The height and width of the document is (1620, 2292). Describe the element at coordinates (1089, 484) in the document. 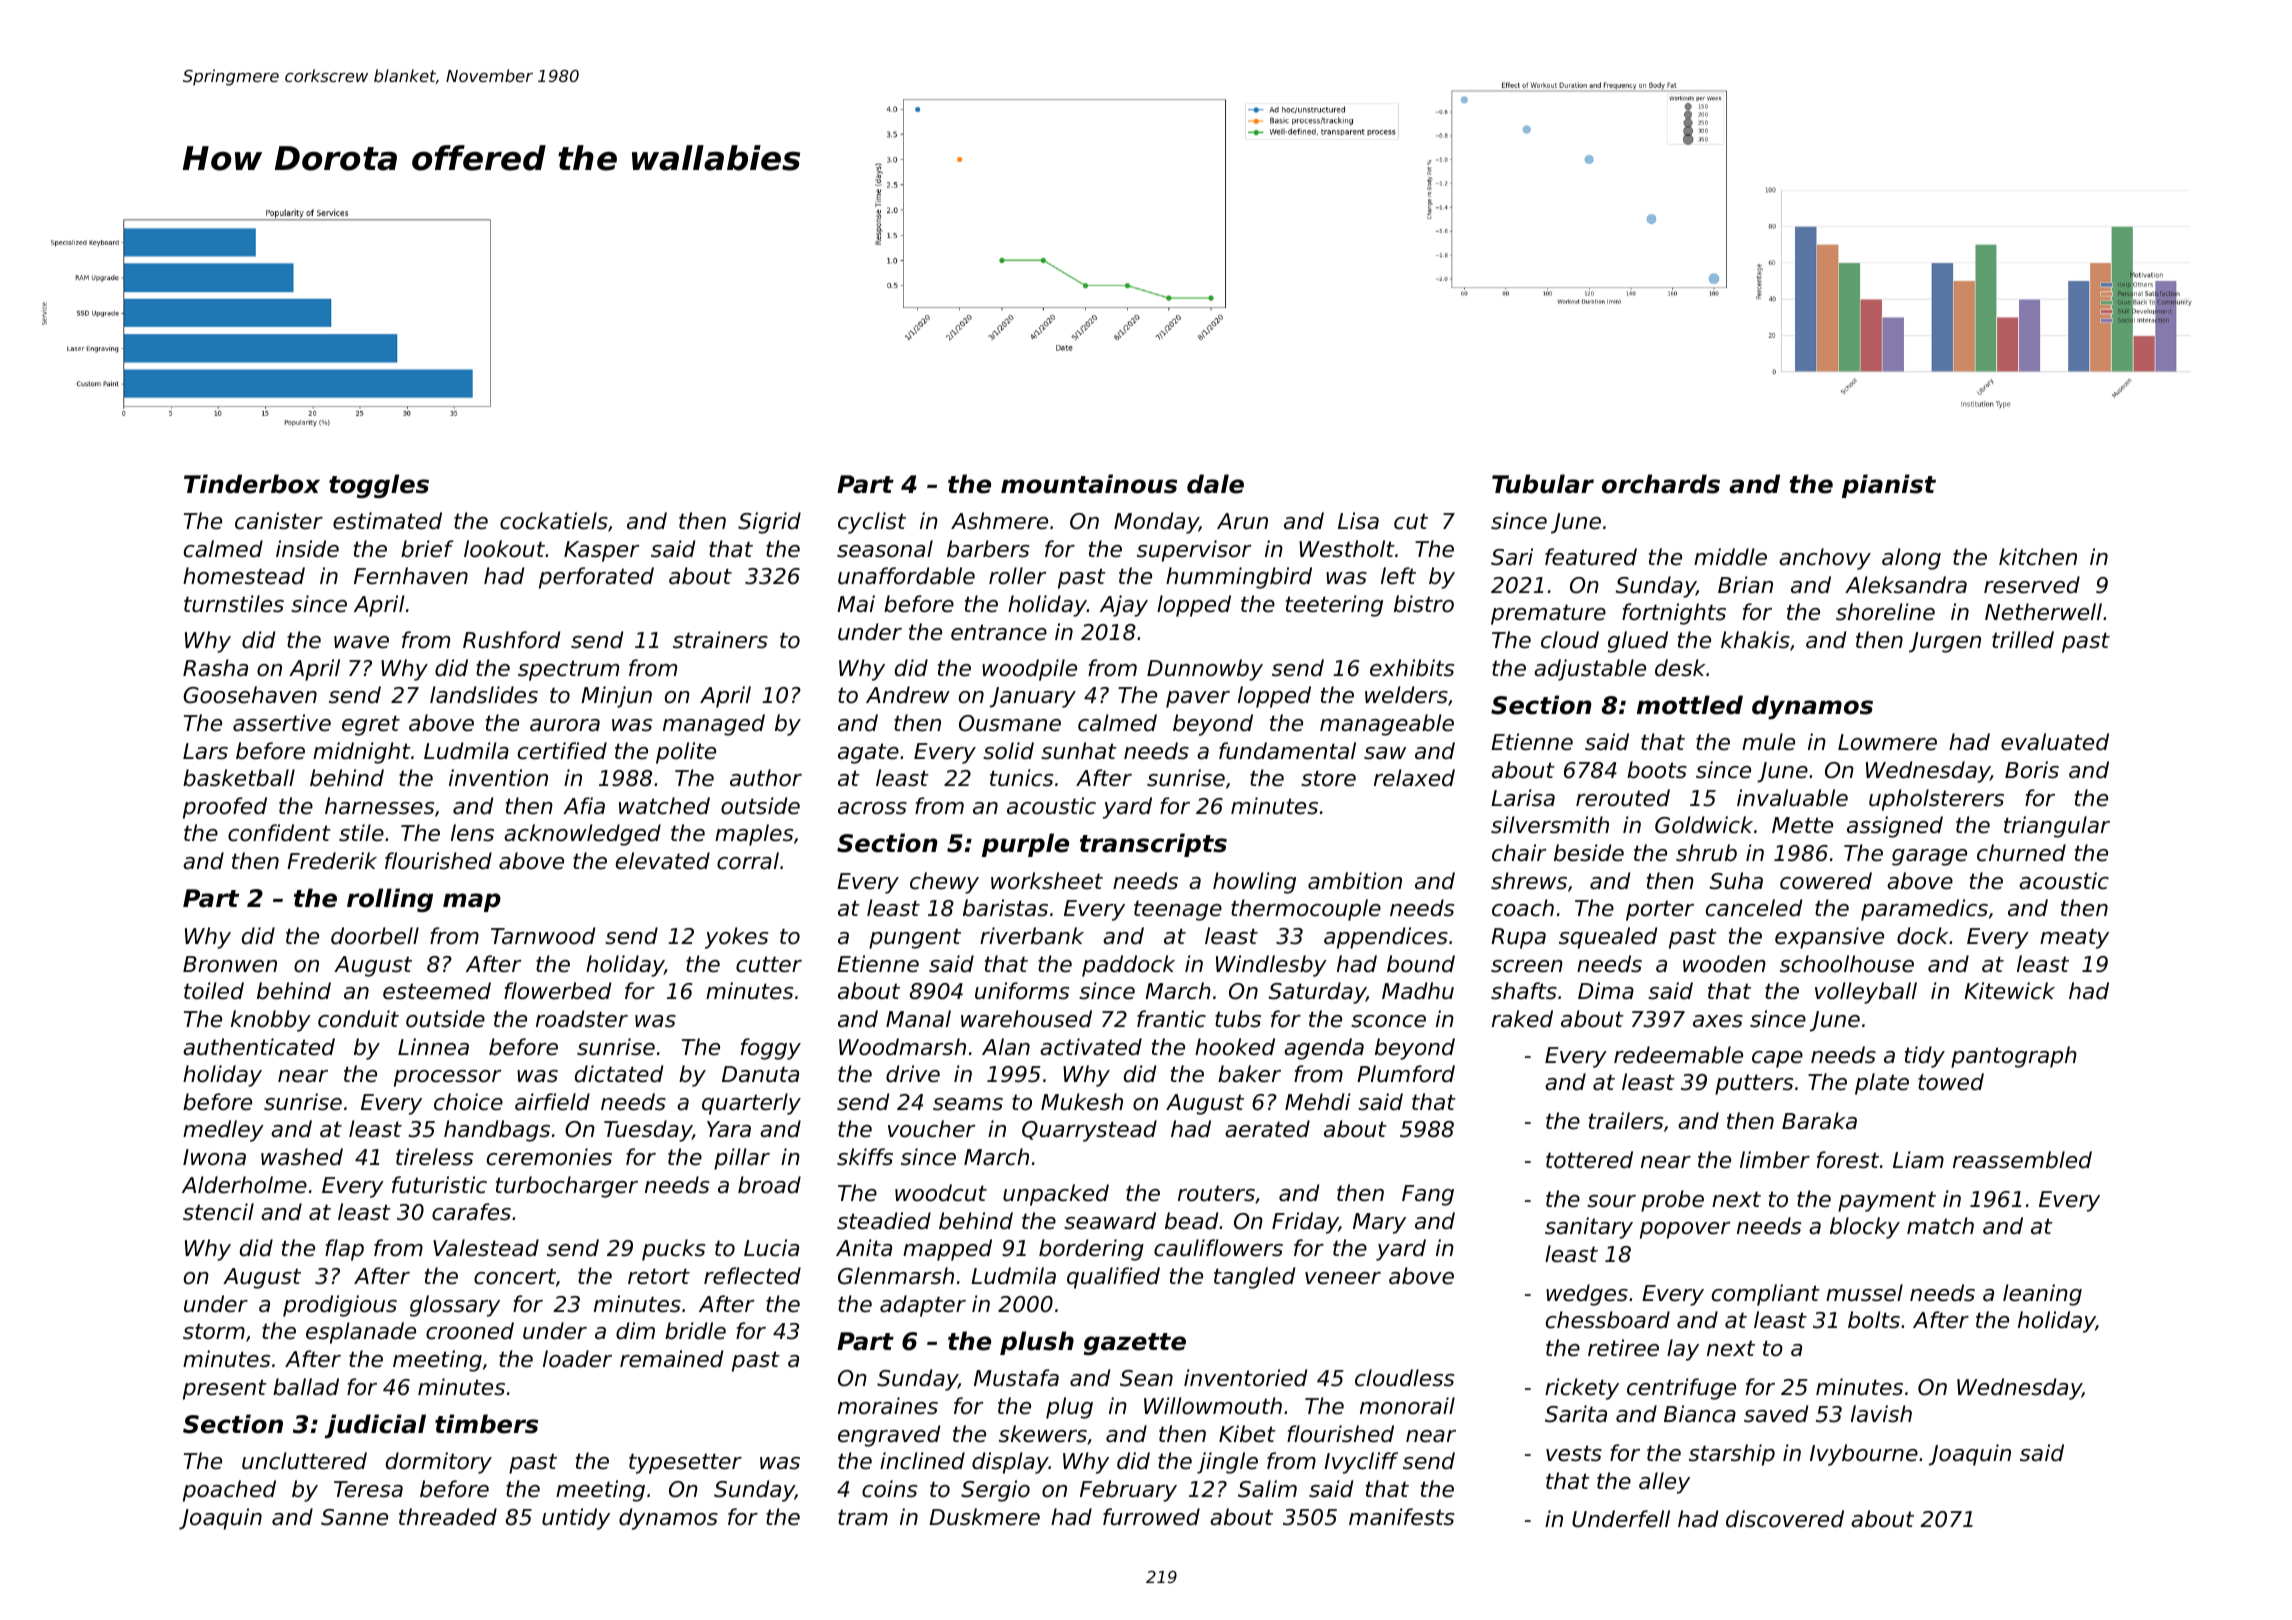

I see `mountainous` at that location.
